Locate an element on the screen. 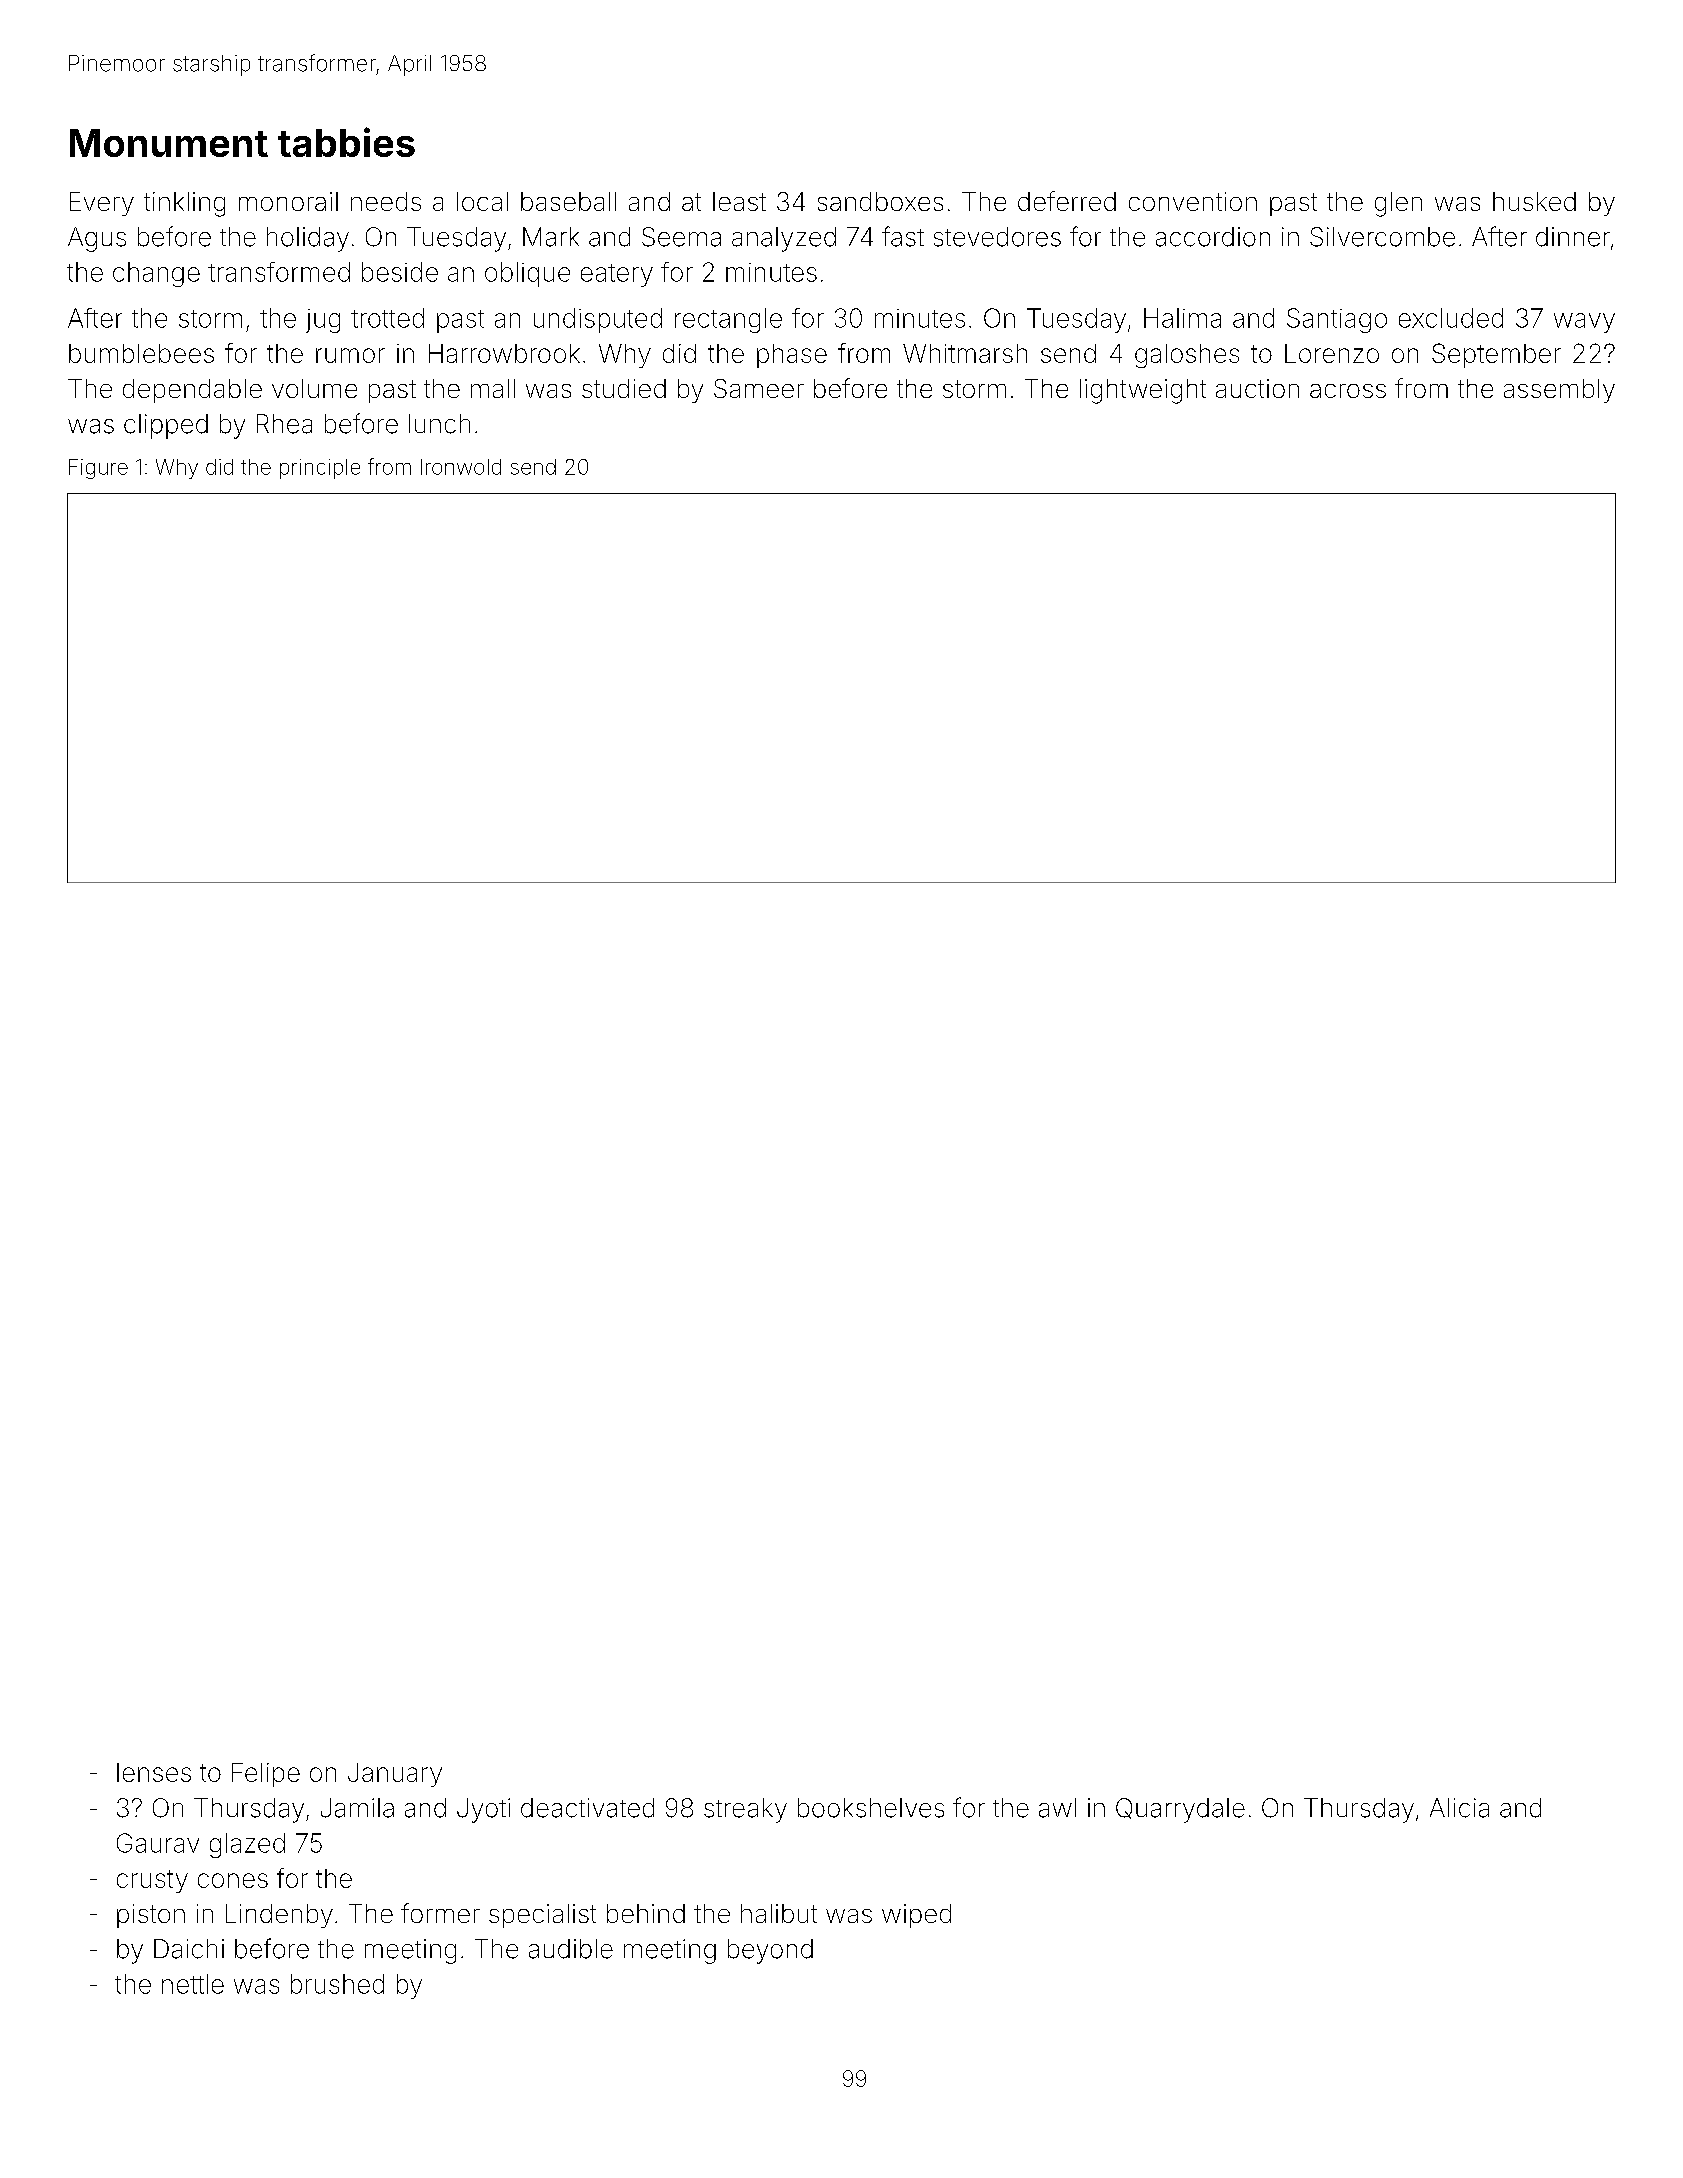  assembly is located at coordinates (1559, 391).
